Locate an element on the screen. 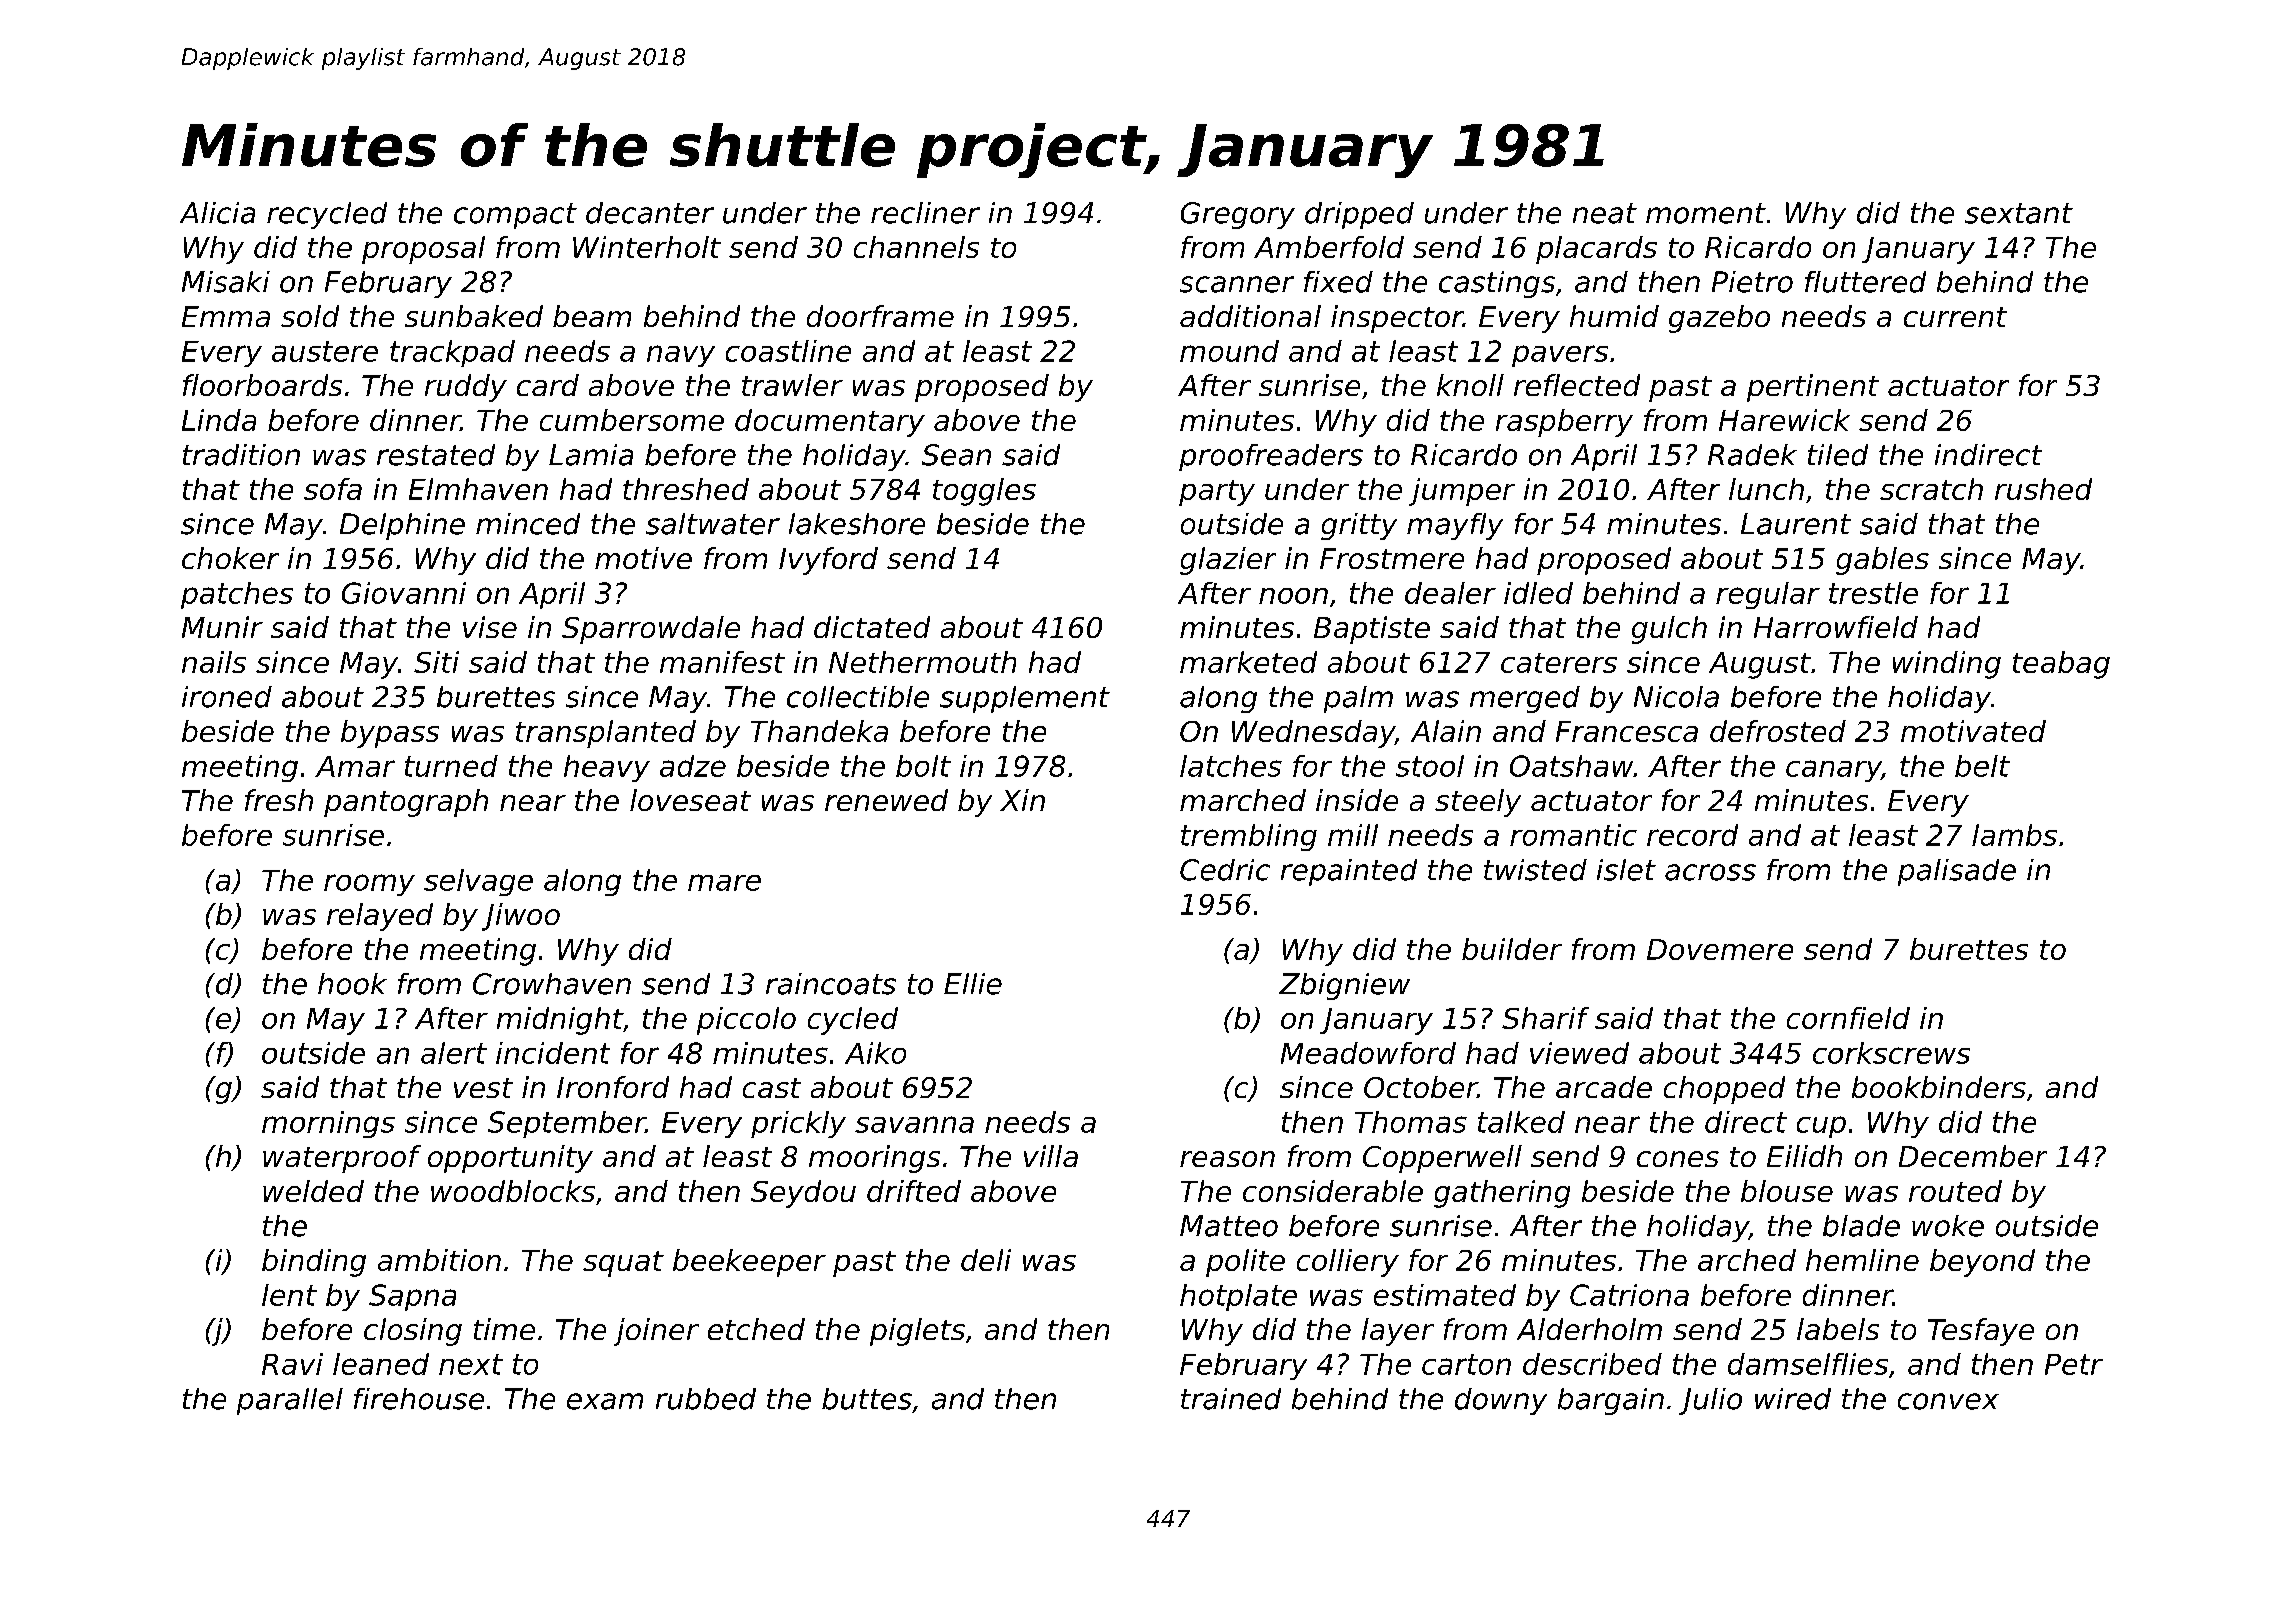 This screenshot has width=2292, height=1620. decanter is located at coordinates (650, 213).
